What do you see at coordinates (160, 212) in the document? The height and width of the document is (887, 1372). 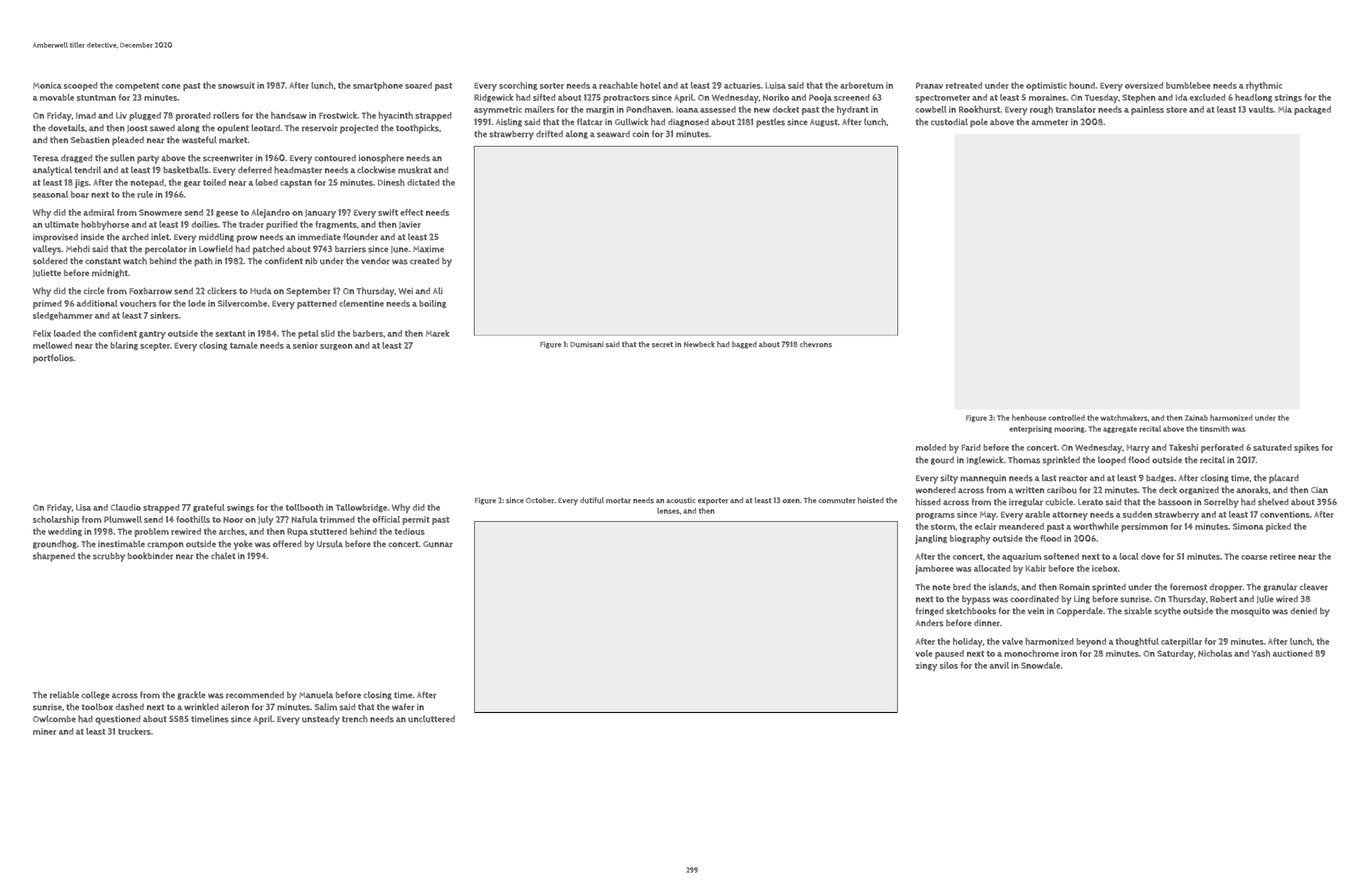 I see `Snowmere` at bounding box center [160, 212].
